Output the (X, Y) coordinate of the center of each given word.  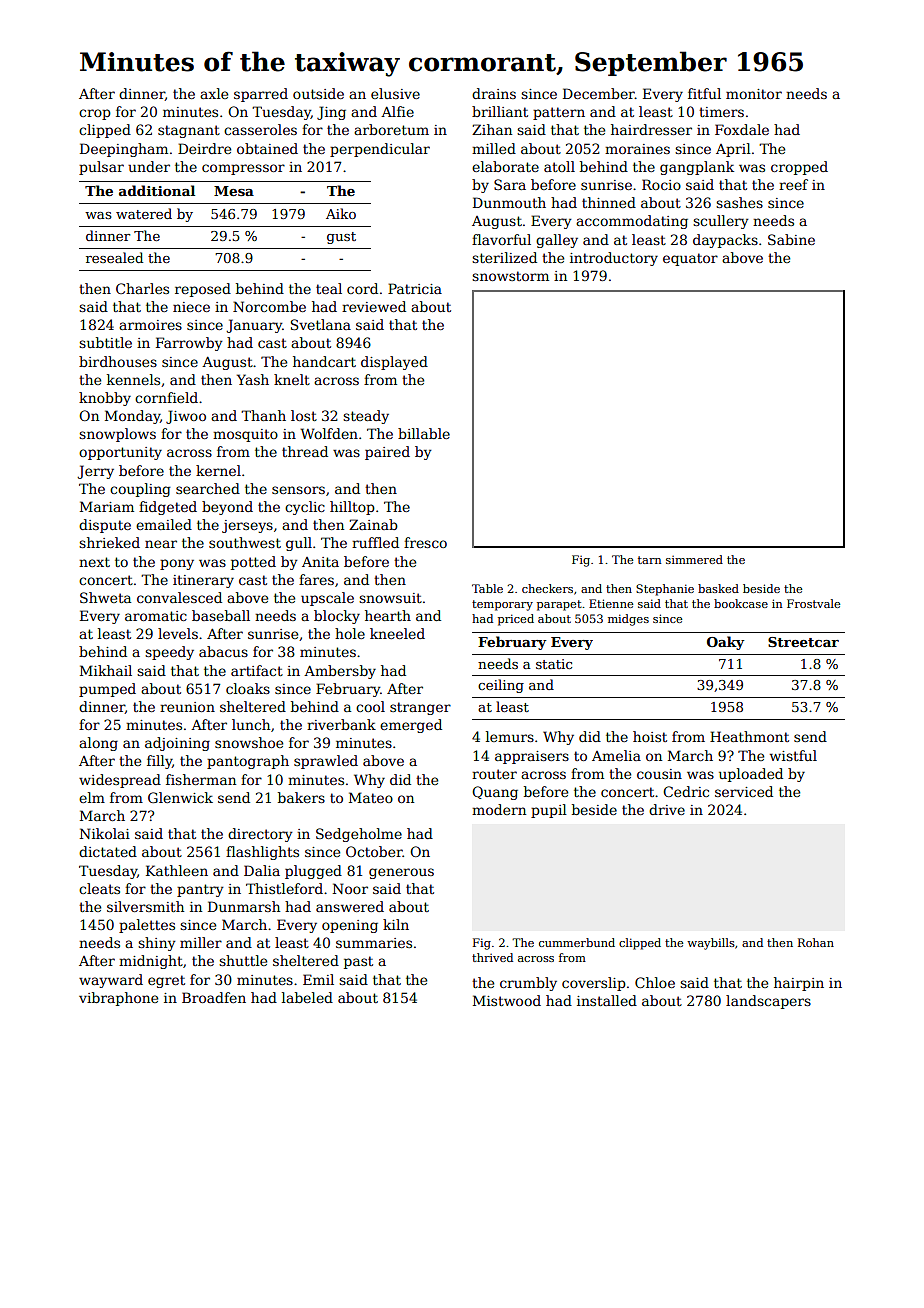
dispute (105, 526)
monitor (754, 94)
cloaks (248, 688)
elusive (395, 93)
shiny (157, 944)
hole (350, 633)
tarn (649, 560)
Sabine (791, 239)
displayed (394, 363)
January (254, 326)
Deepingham (124, 150)
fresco (425, 542)
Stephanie (665, 590)
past (358, 962)
